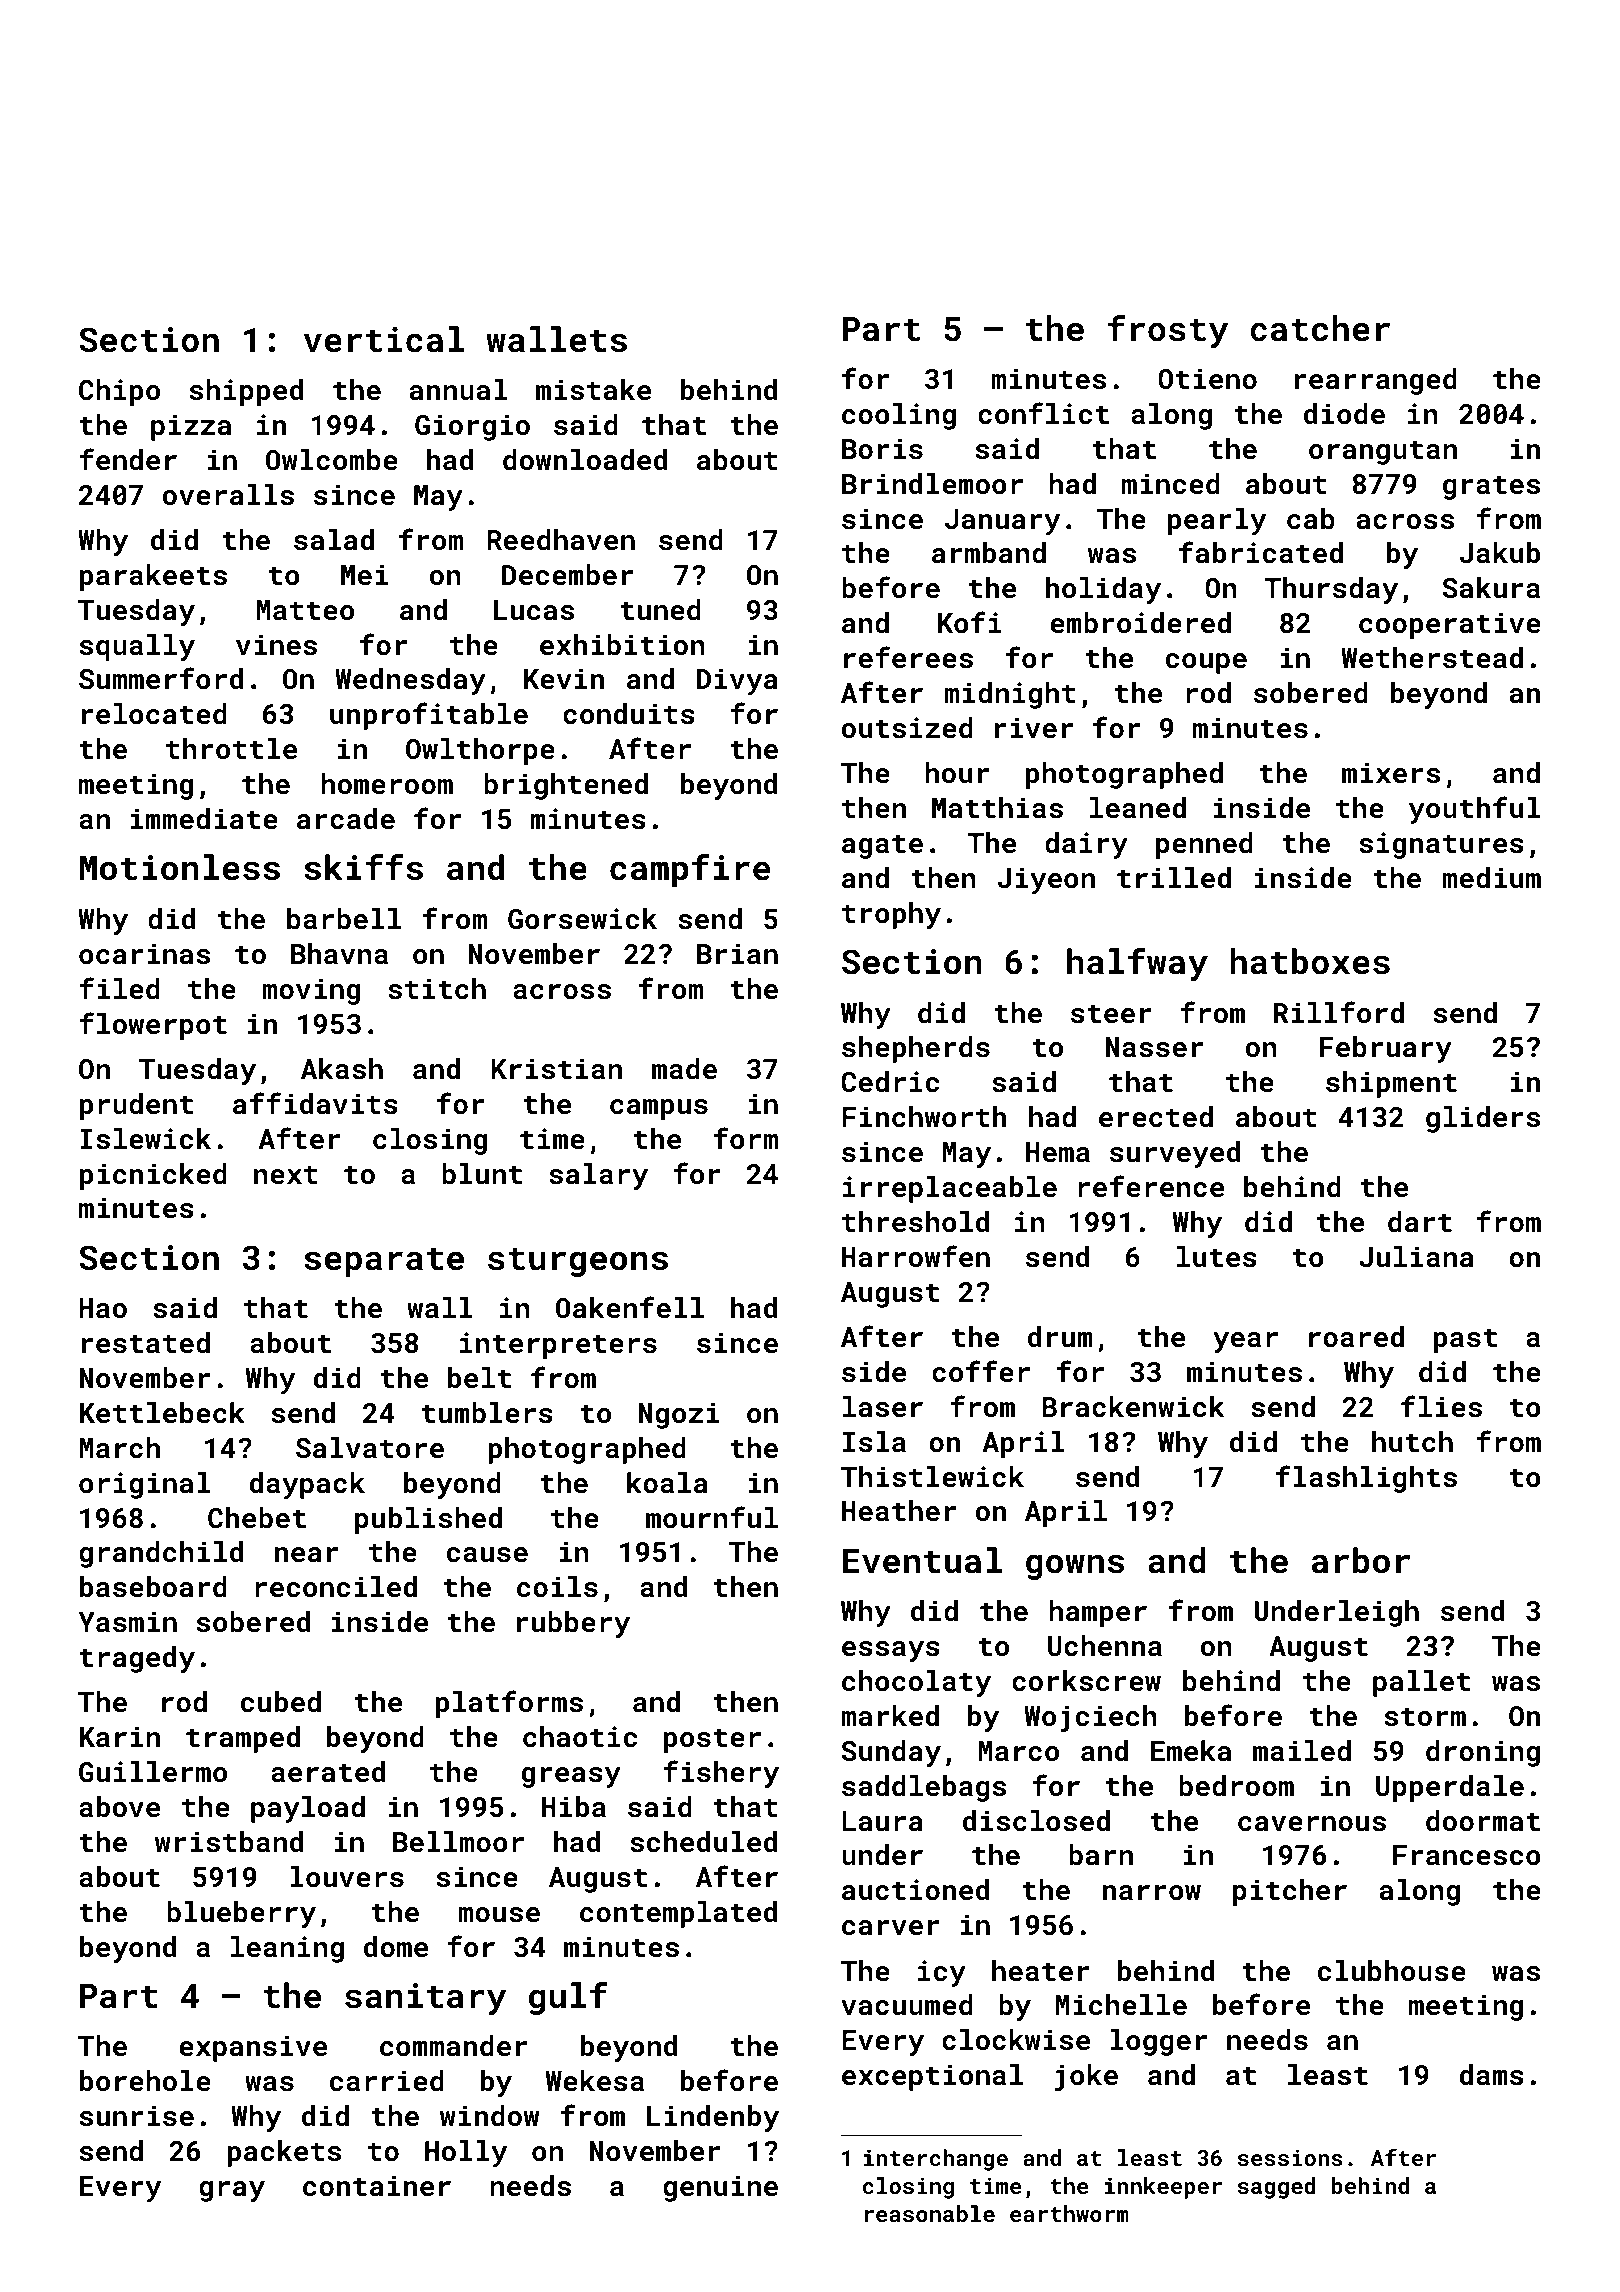 The height and width of the screenshot is (2292, 1620). What do you see at coordinates (679, 1415) in the screenshot?
I see `Ngozi` at bounding box center [679, 1415].
